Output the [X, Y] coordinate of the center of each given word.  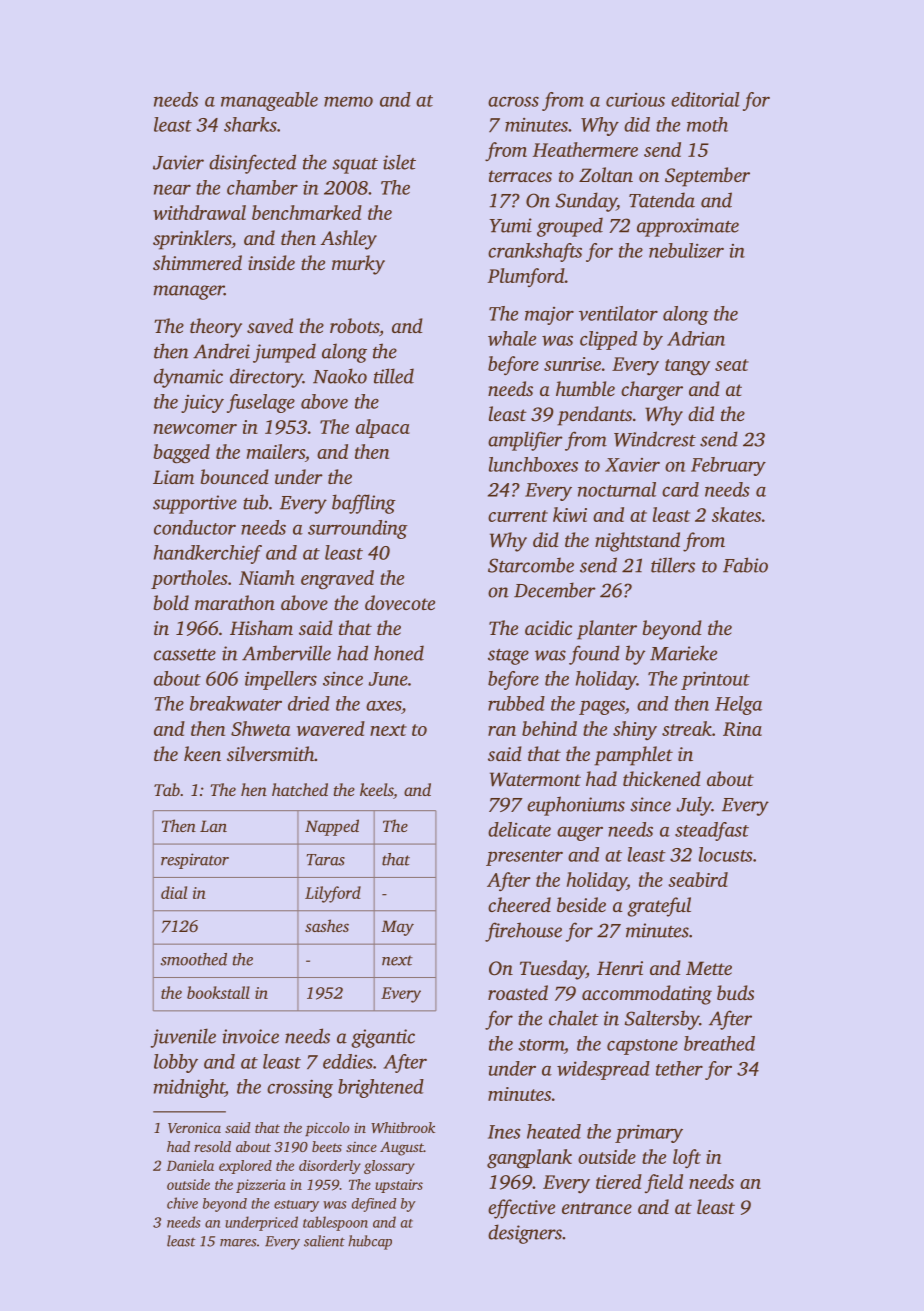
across [513, 101]
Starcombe [531, 565]
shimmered [197, 262]
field [664, 1183]
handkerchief [208, 554]
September [707, 177]
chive [182, 1203]
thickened [662, 778]
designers [525, 1234]
